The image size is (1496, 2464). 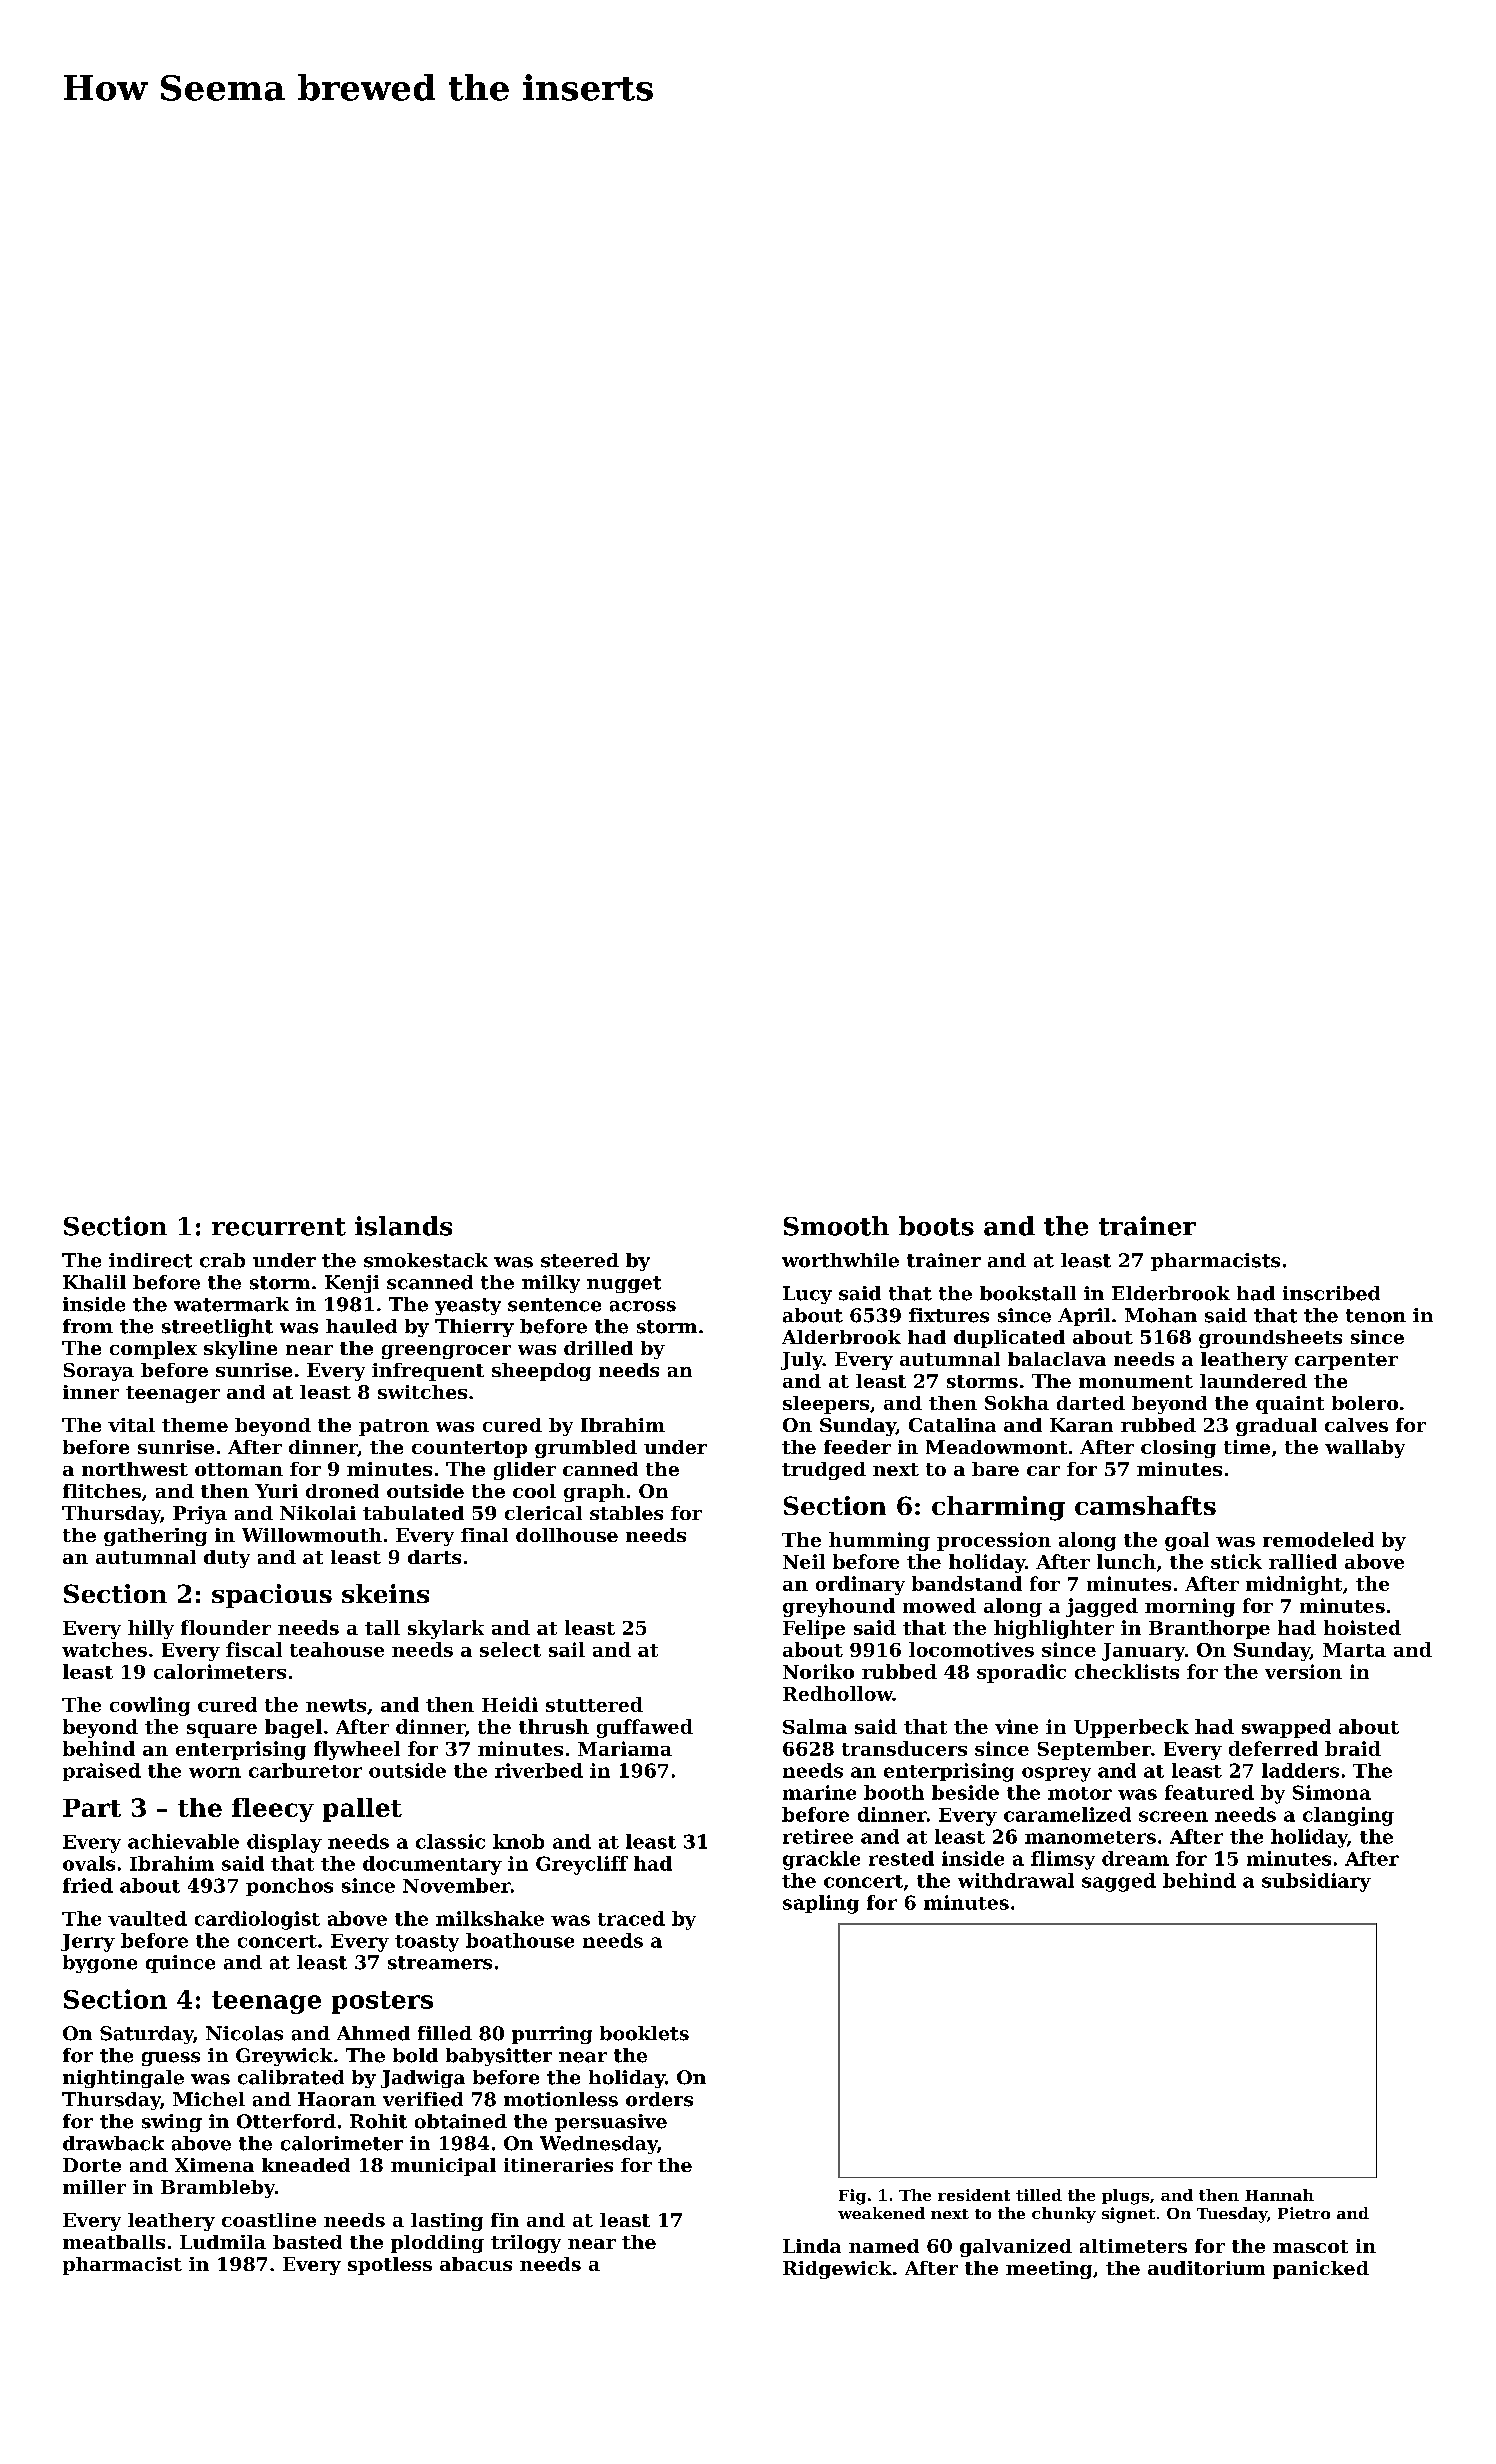 What do you see at coordinates (390, 2266) in the page?
I see `spotless` at bounding box center [390, 2266].
